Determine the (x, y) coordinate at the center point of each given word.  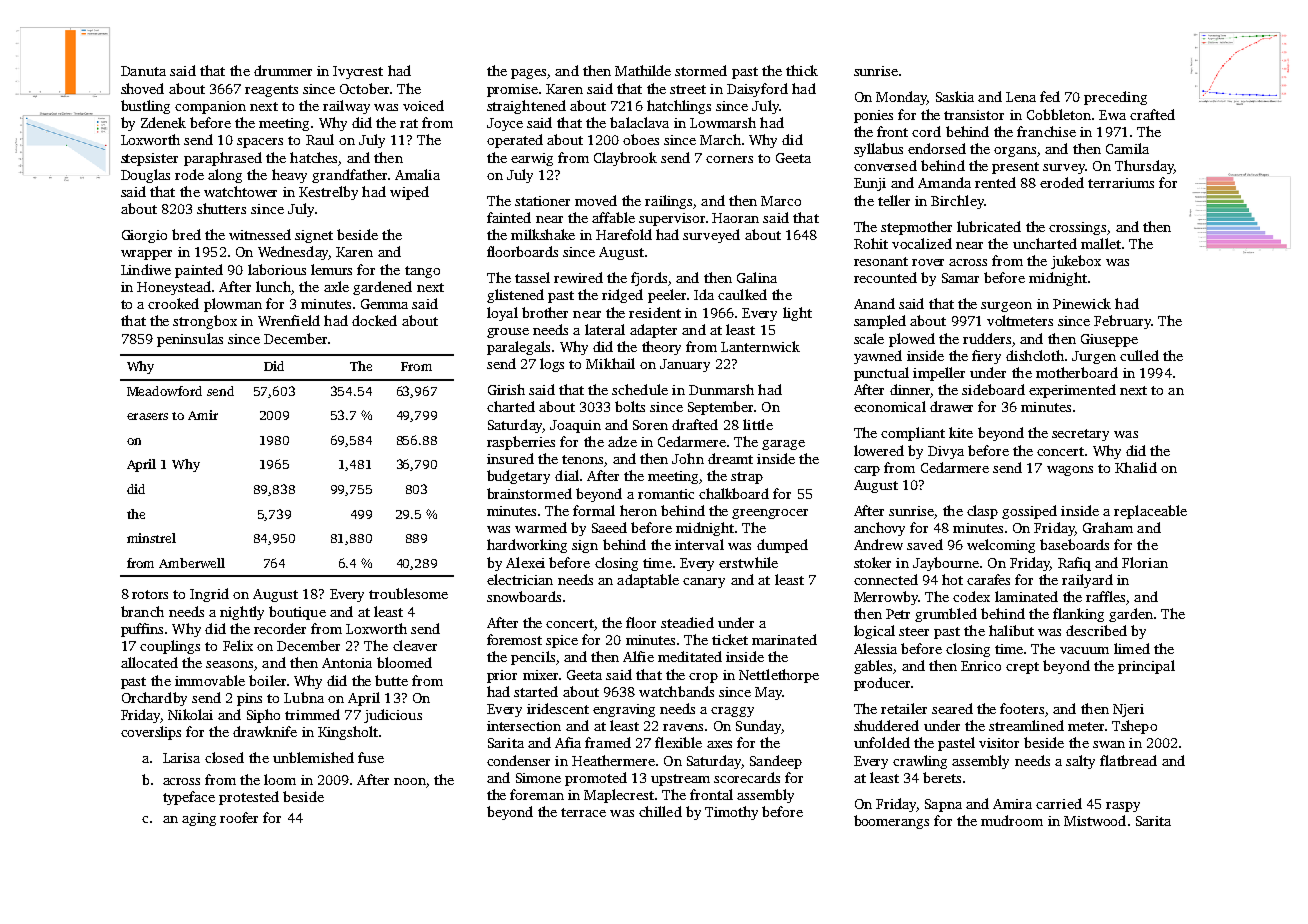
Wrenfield (289, 320)
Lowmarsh (723, 122)
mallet (1101, 243)
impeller (939, 374)
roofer (239, 817)
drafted (695, 424)
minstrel (151, 538)
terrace (583, 812)
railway (346, 107)
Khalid (1136, 467)
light (797, 314)
